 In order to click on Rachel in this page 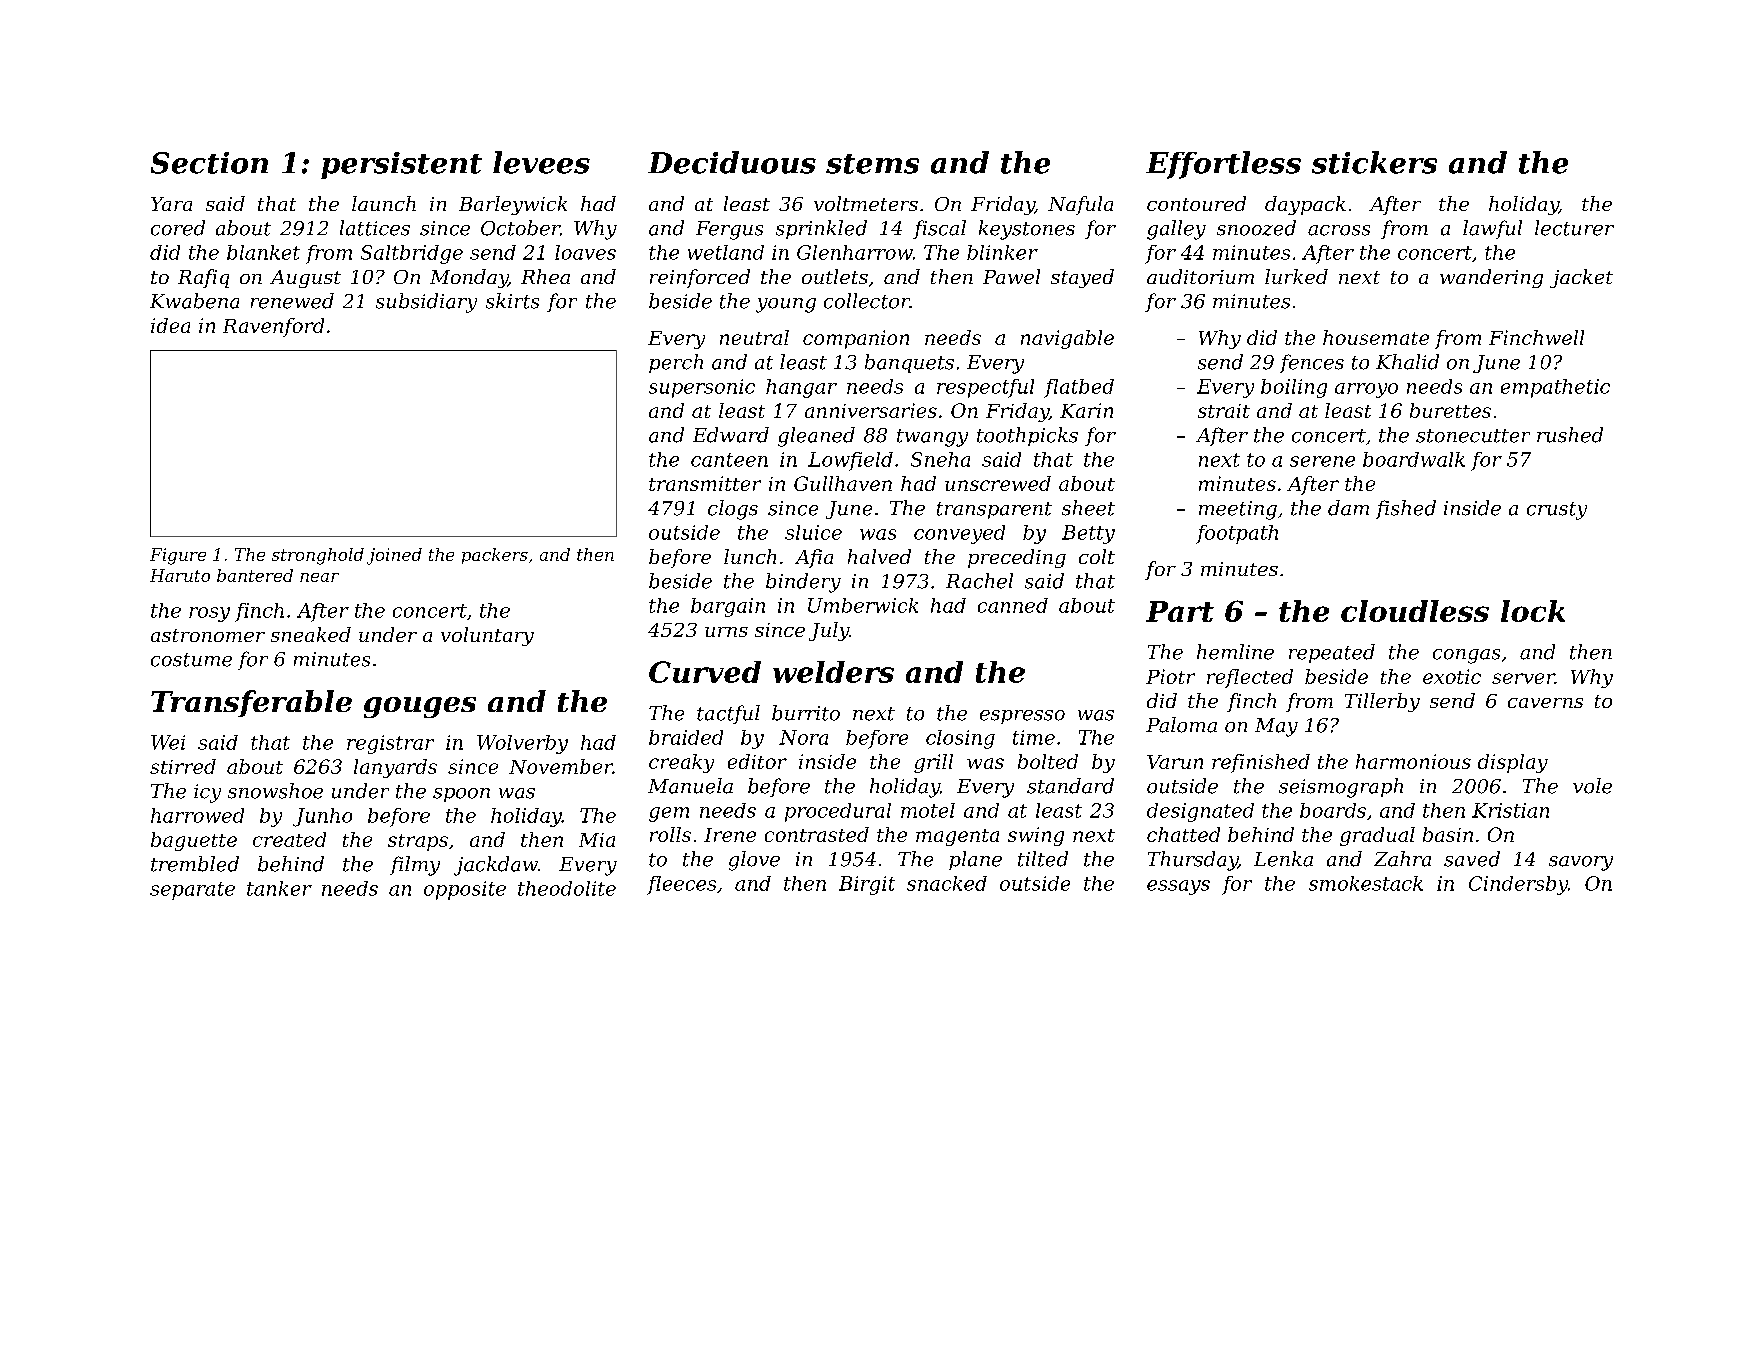, I will do `click(979, 581)`.
